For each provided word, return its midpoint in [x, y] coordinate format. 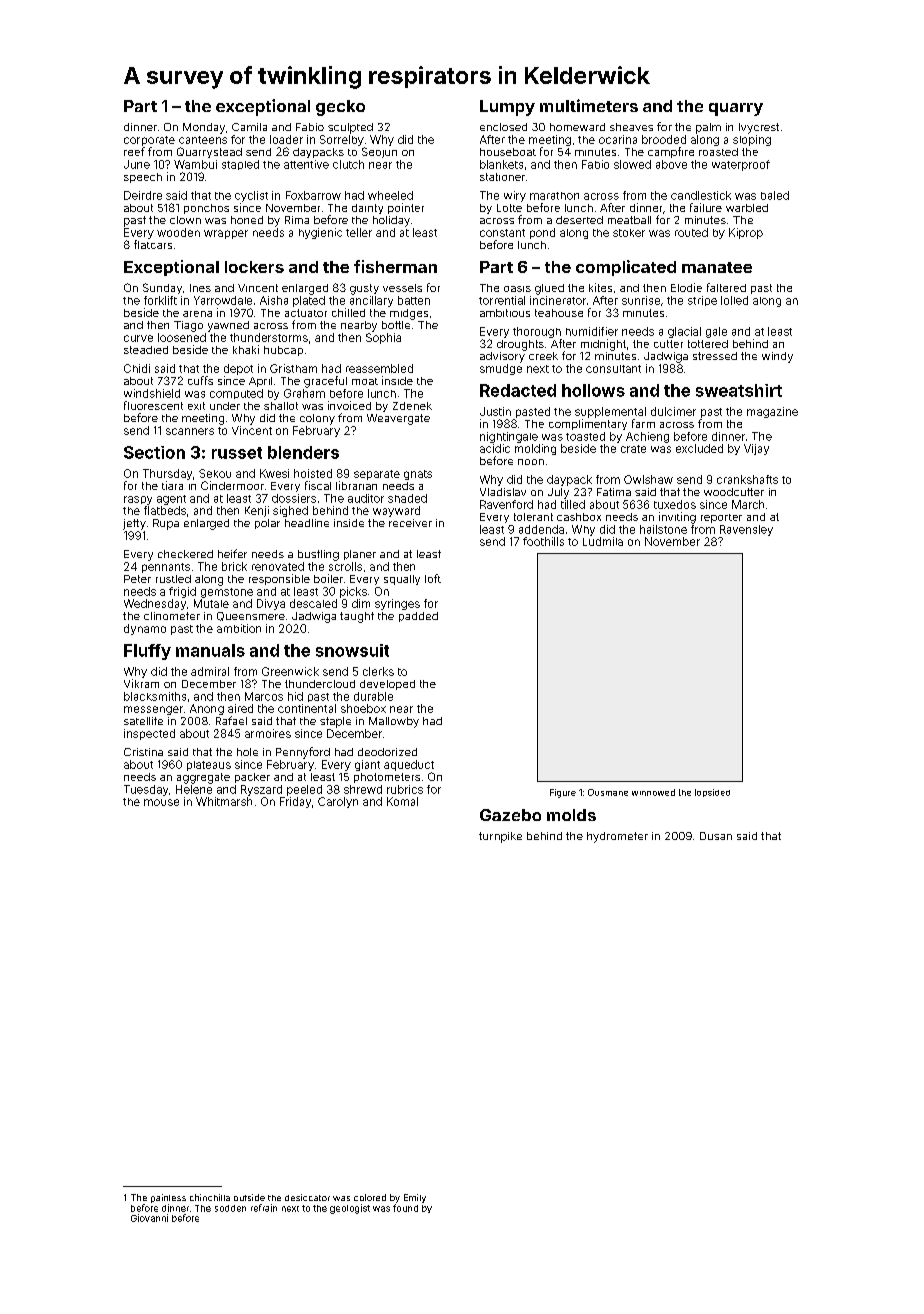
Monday [204, 128]
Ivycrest [759, 128]
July [558, 493]
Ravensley [746, 530]
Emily [415, 1198]
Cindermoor [232, 485]
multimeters [589, 105]
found [405, 1208]
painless [168, 1198]
